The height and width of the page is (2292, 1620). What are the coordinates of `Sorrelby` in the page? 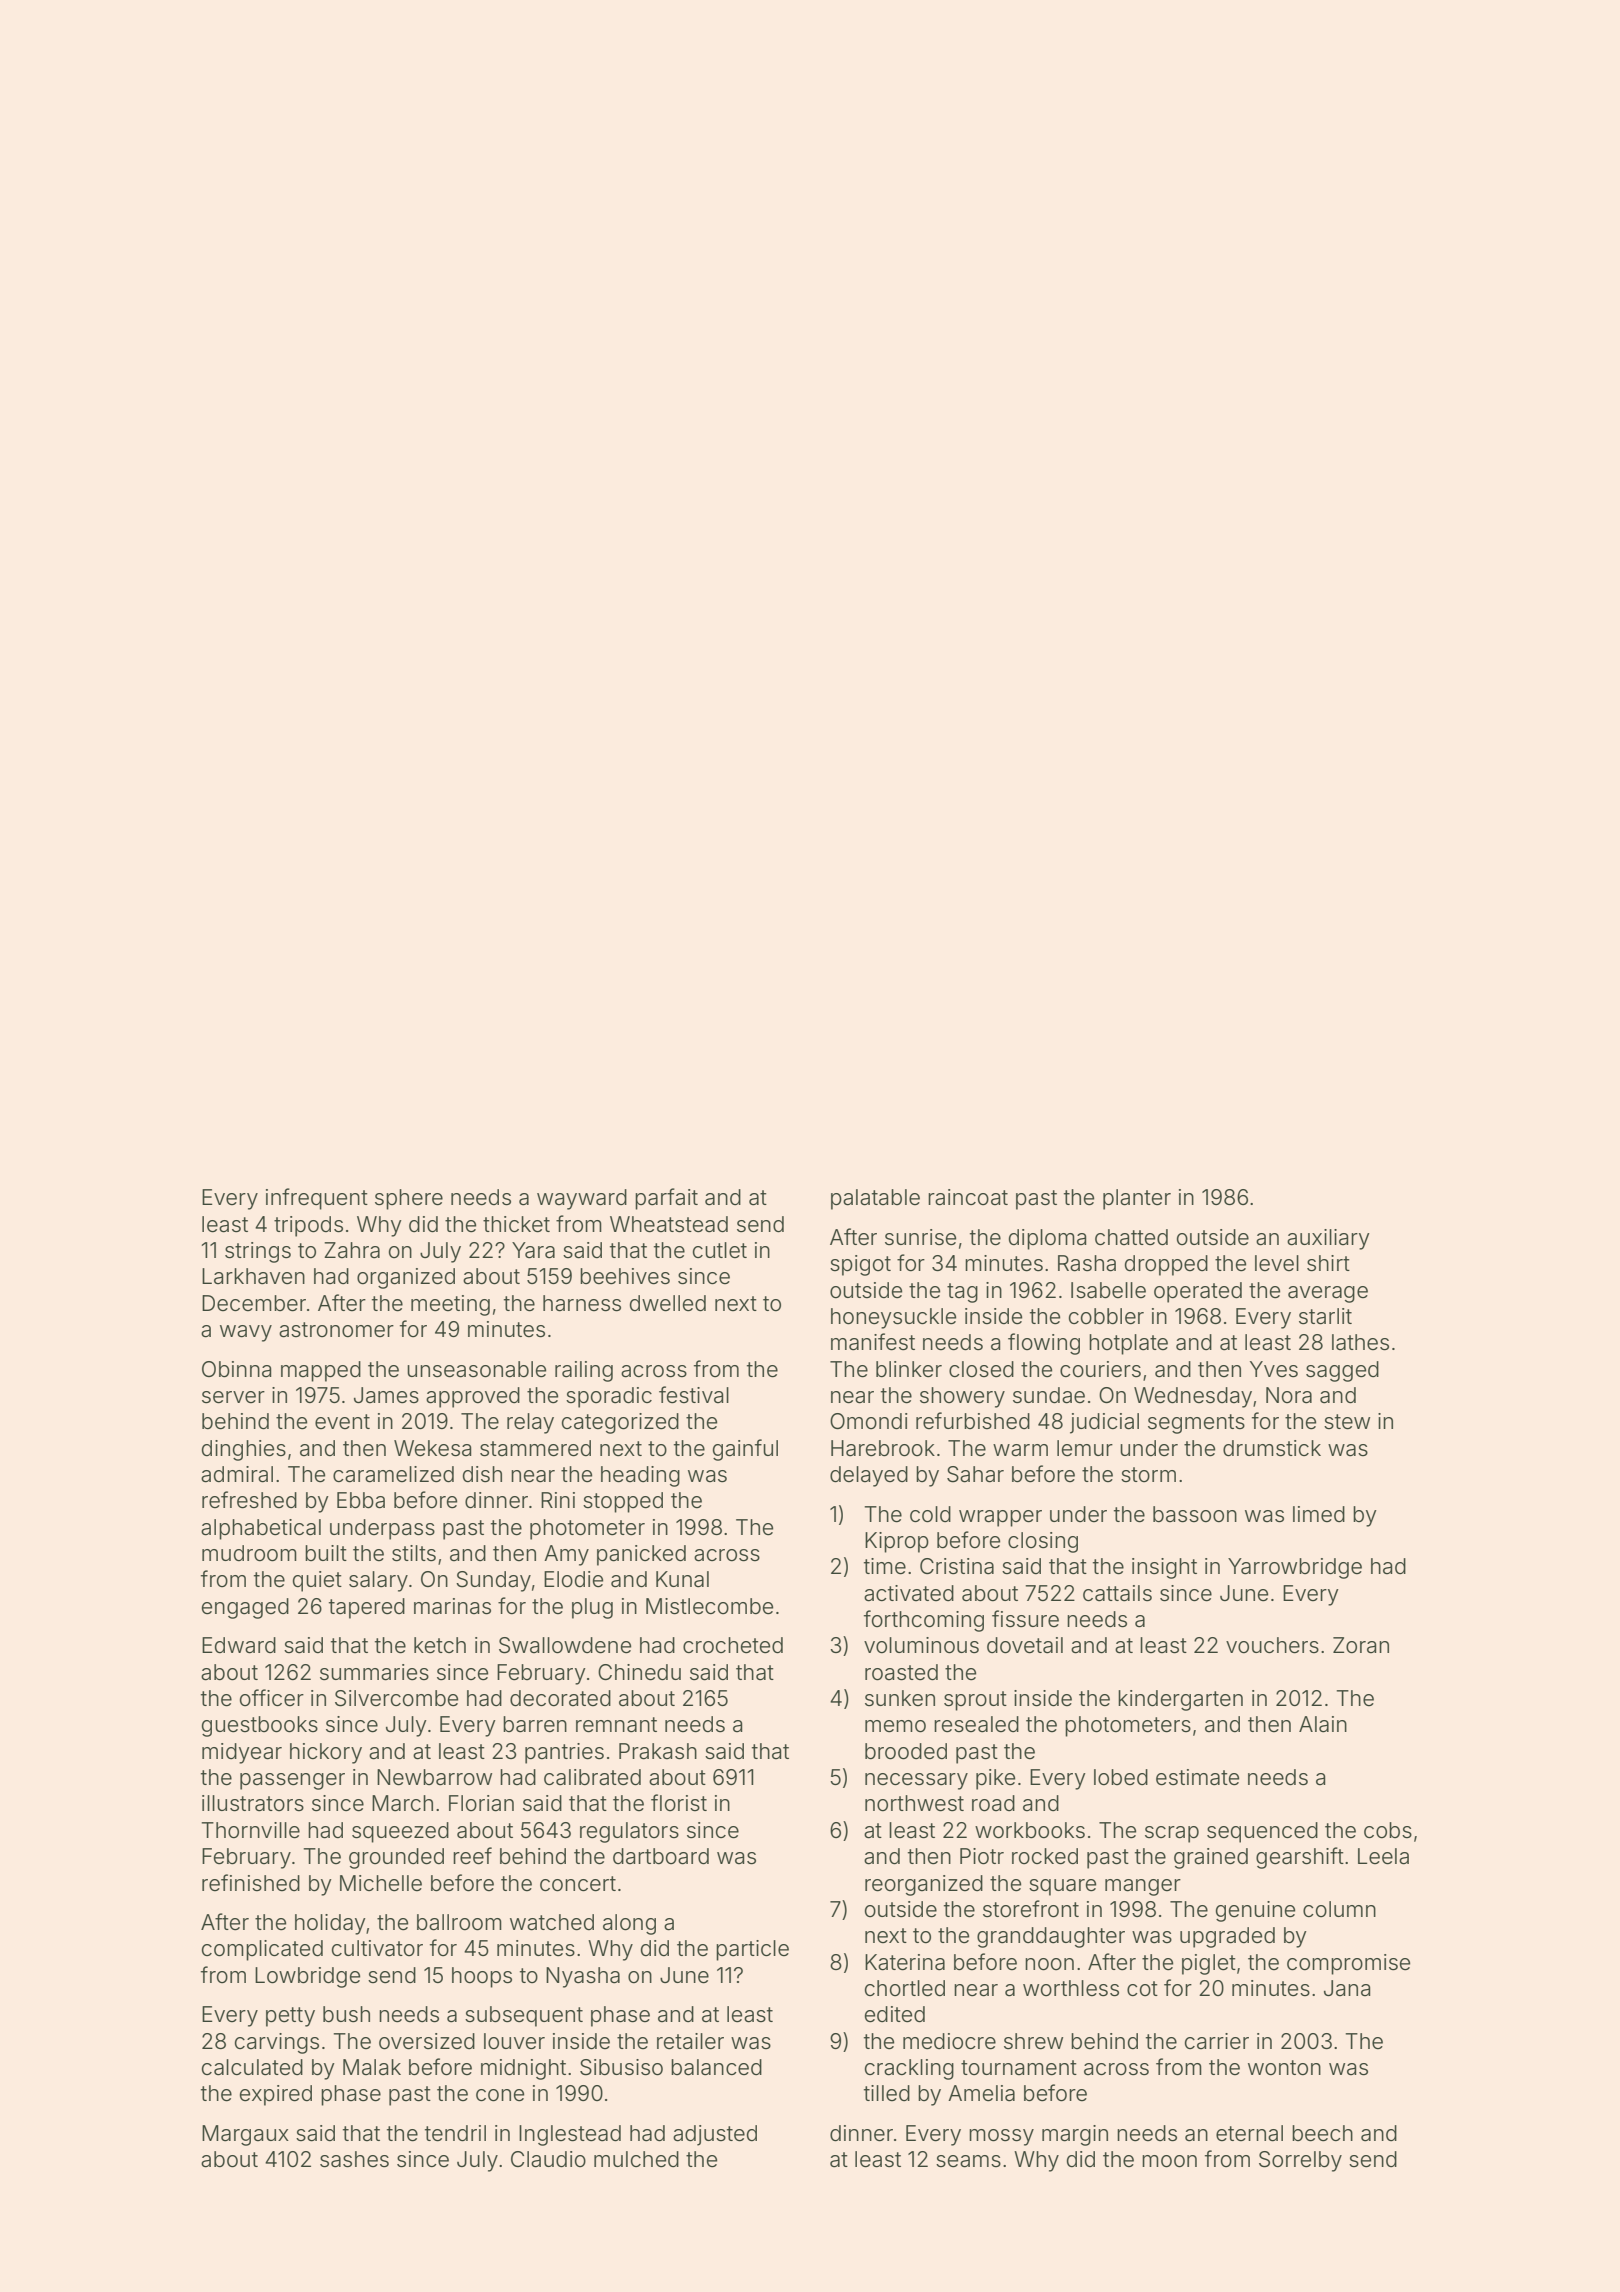 It's located at (1300, 2161).
